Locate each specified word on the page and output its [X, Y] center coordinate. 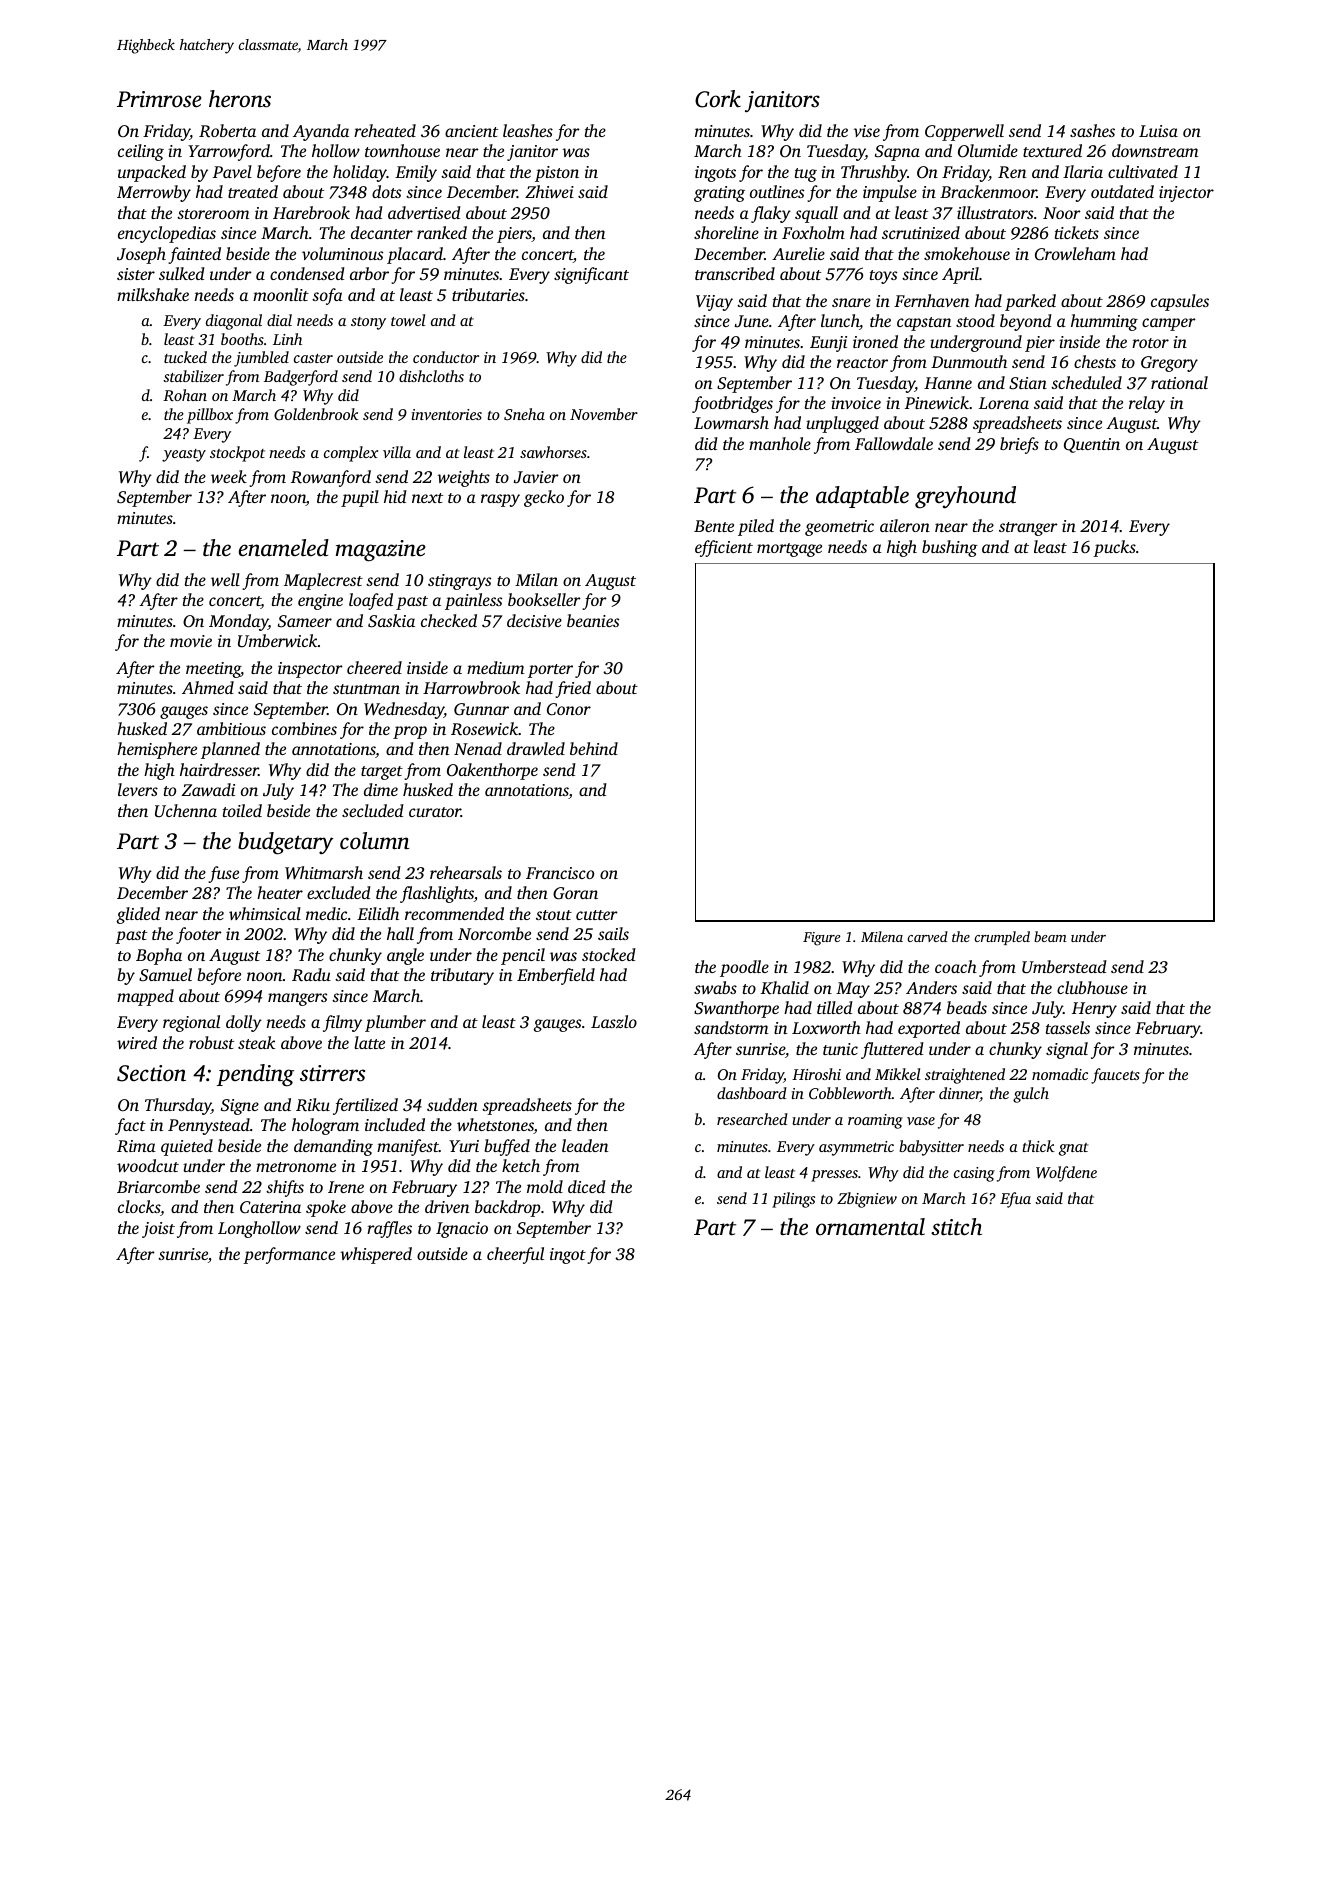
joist [158, 1230]
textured [1052, 150]
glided [138, 915]
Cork [718, 99]
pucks [1114, 548]
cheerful [515, 1255]
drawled [536, 748]
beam [1050, 936]
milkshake [153, 294]
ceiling [141, 152]
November [604, 414]
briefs [1019, 445]
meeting [213, 670]
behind [594, 748]
